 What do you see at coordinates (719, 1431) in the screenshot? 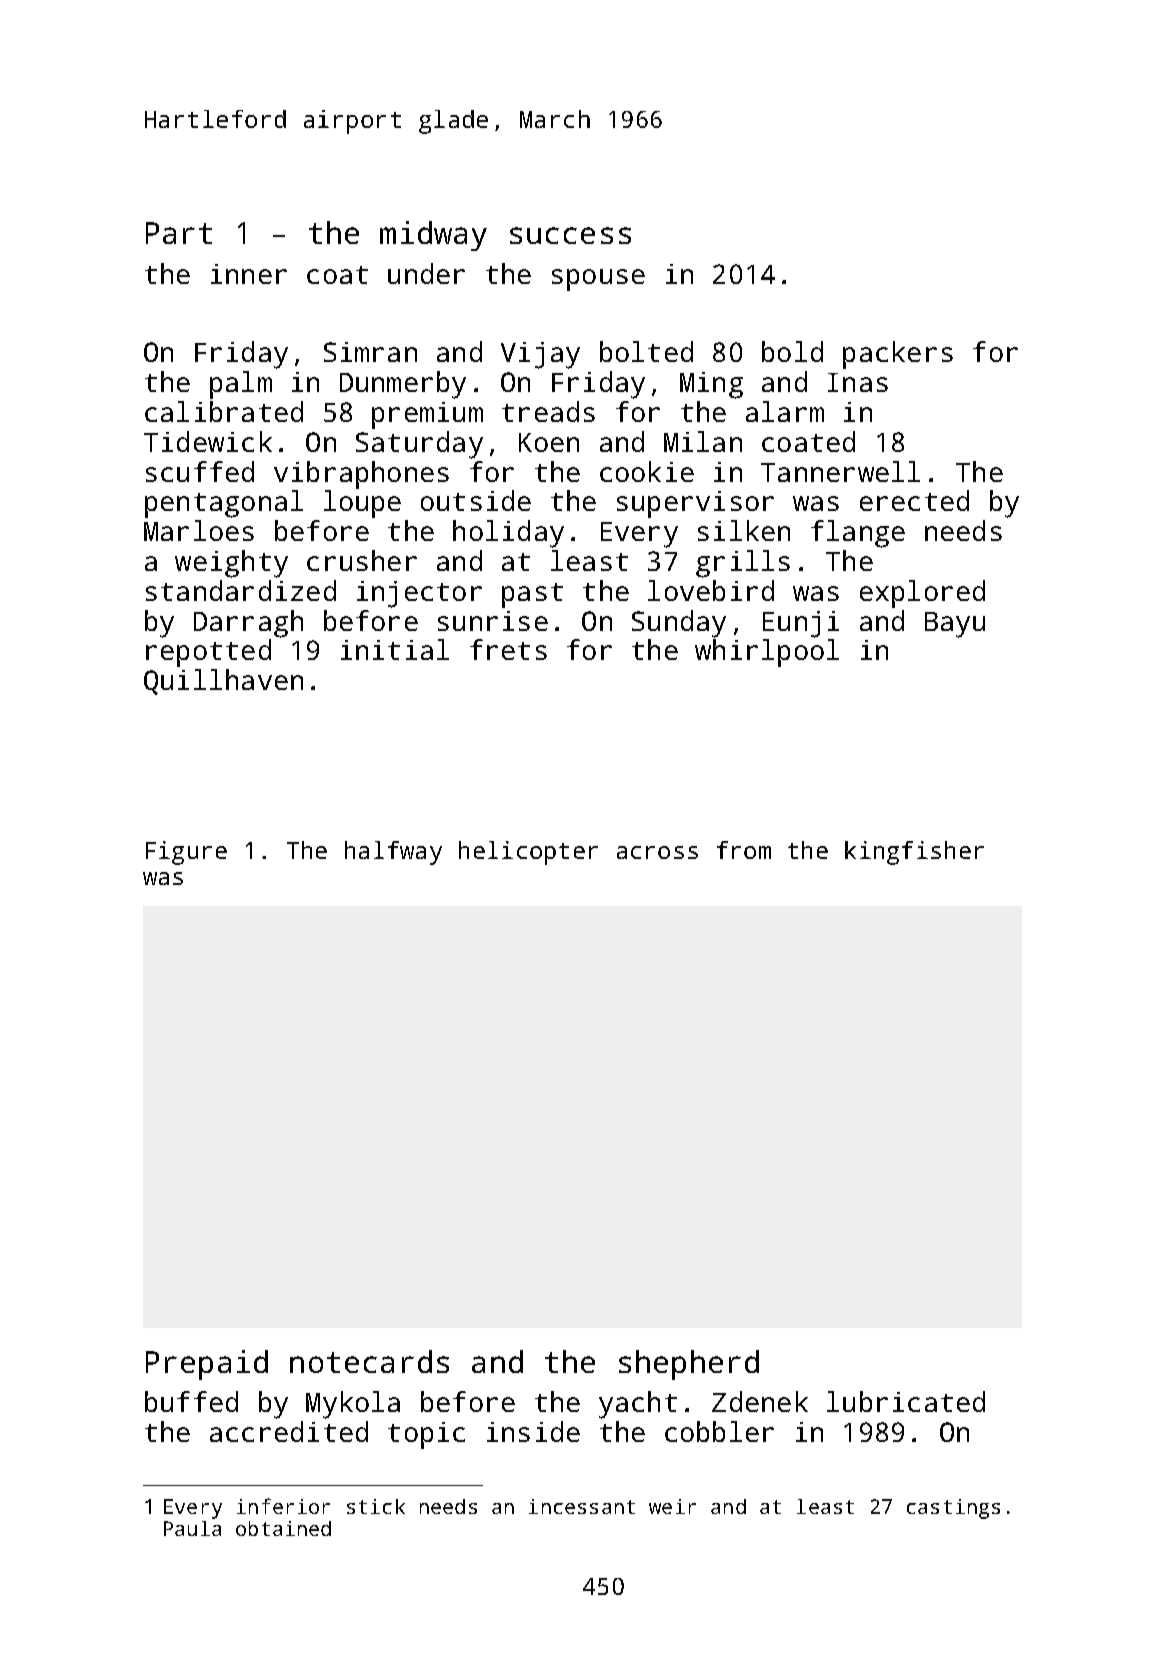
I see `cobbler` at bounding box center [719, 1431].
